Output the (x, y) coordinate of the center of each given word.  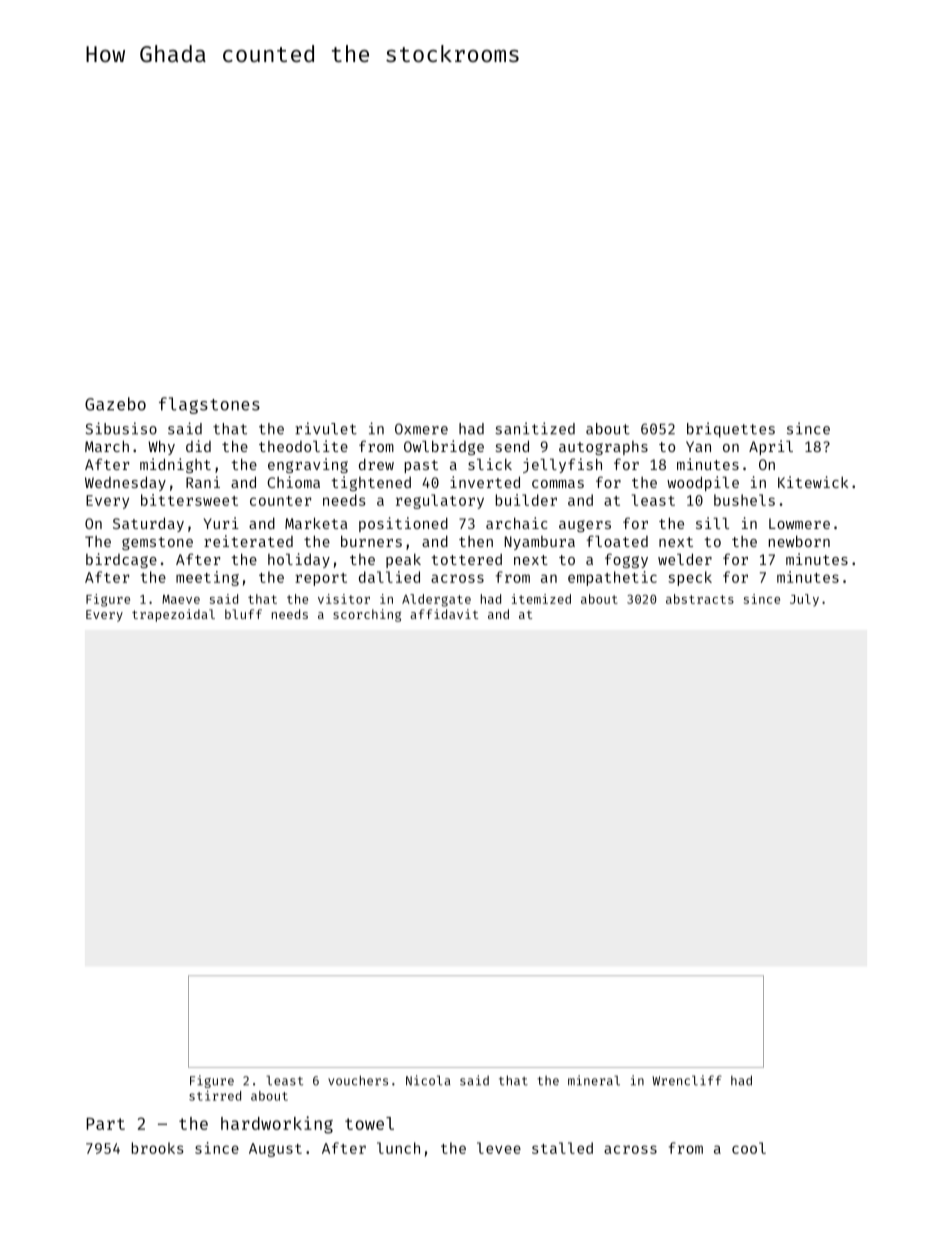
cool (749, 1148)
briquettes (731, 430)
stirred (215, 1095)
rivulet (326, 428)
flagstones (209, 405)
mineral (594, 1080)
